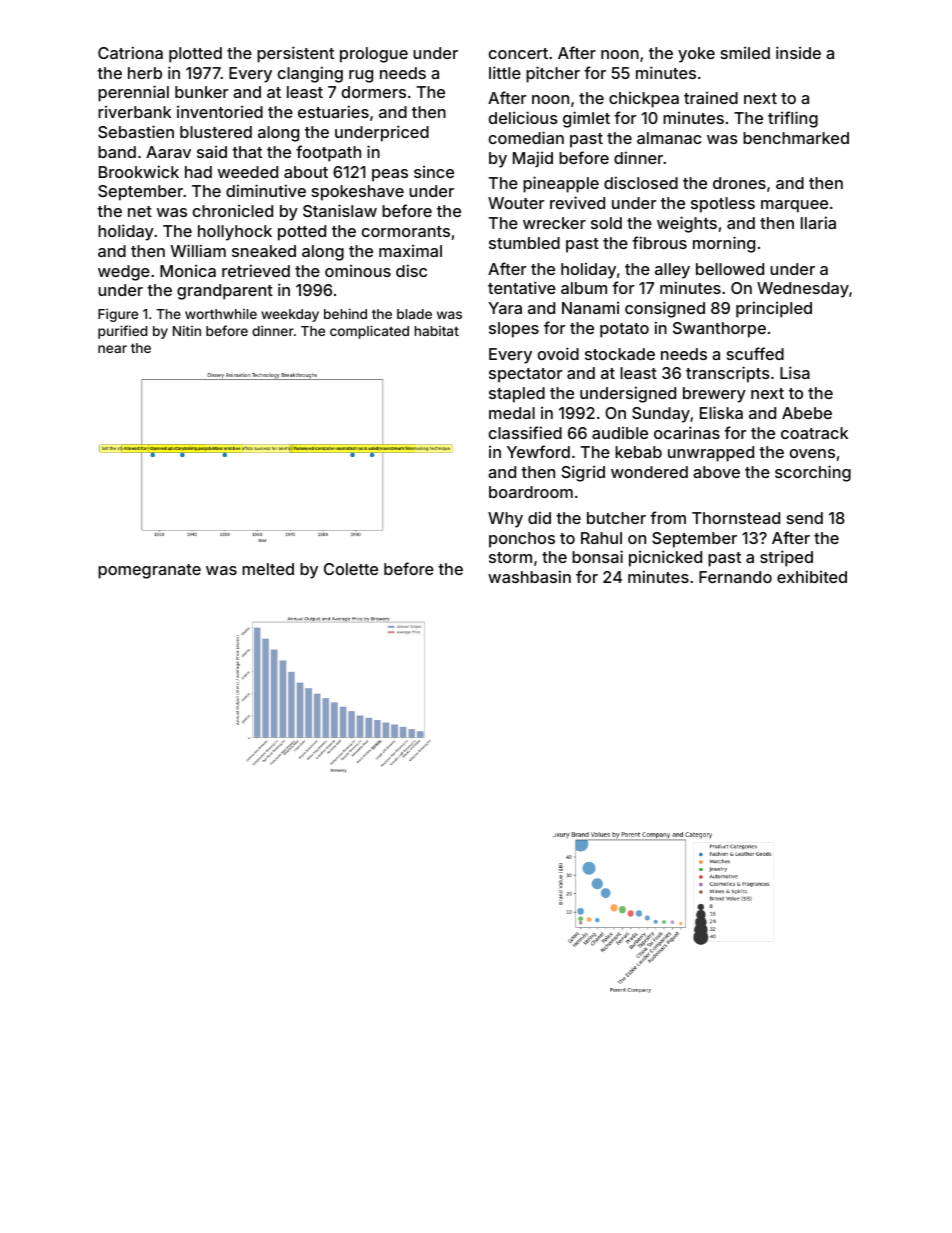  I want to click on Nitin, so click(187, 330).
